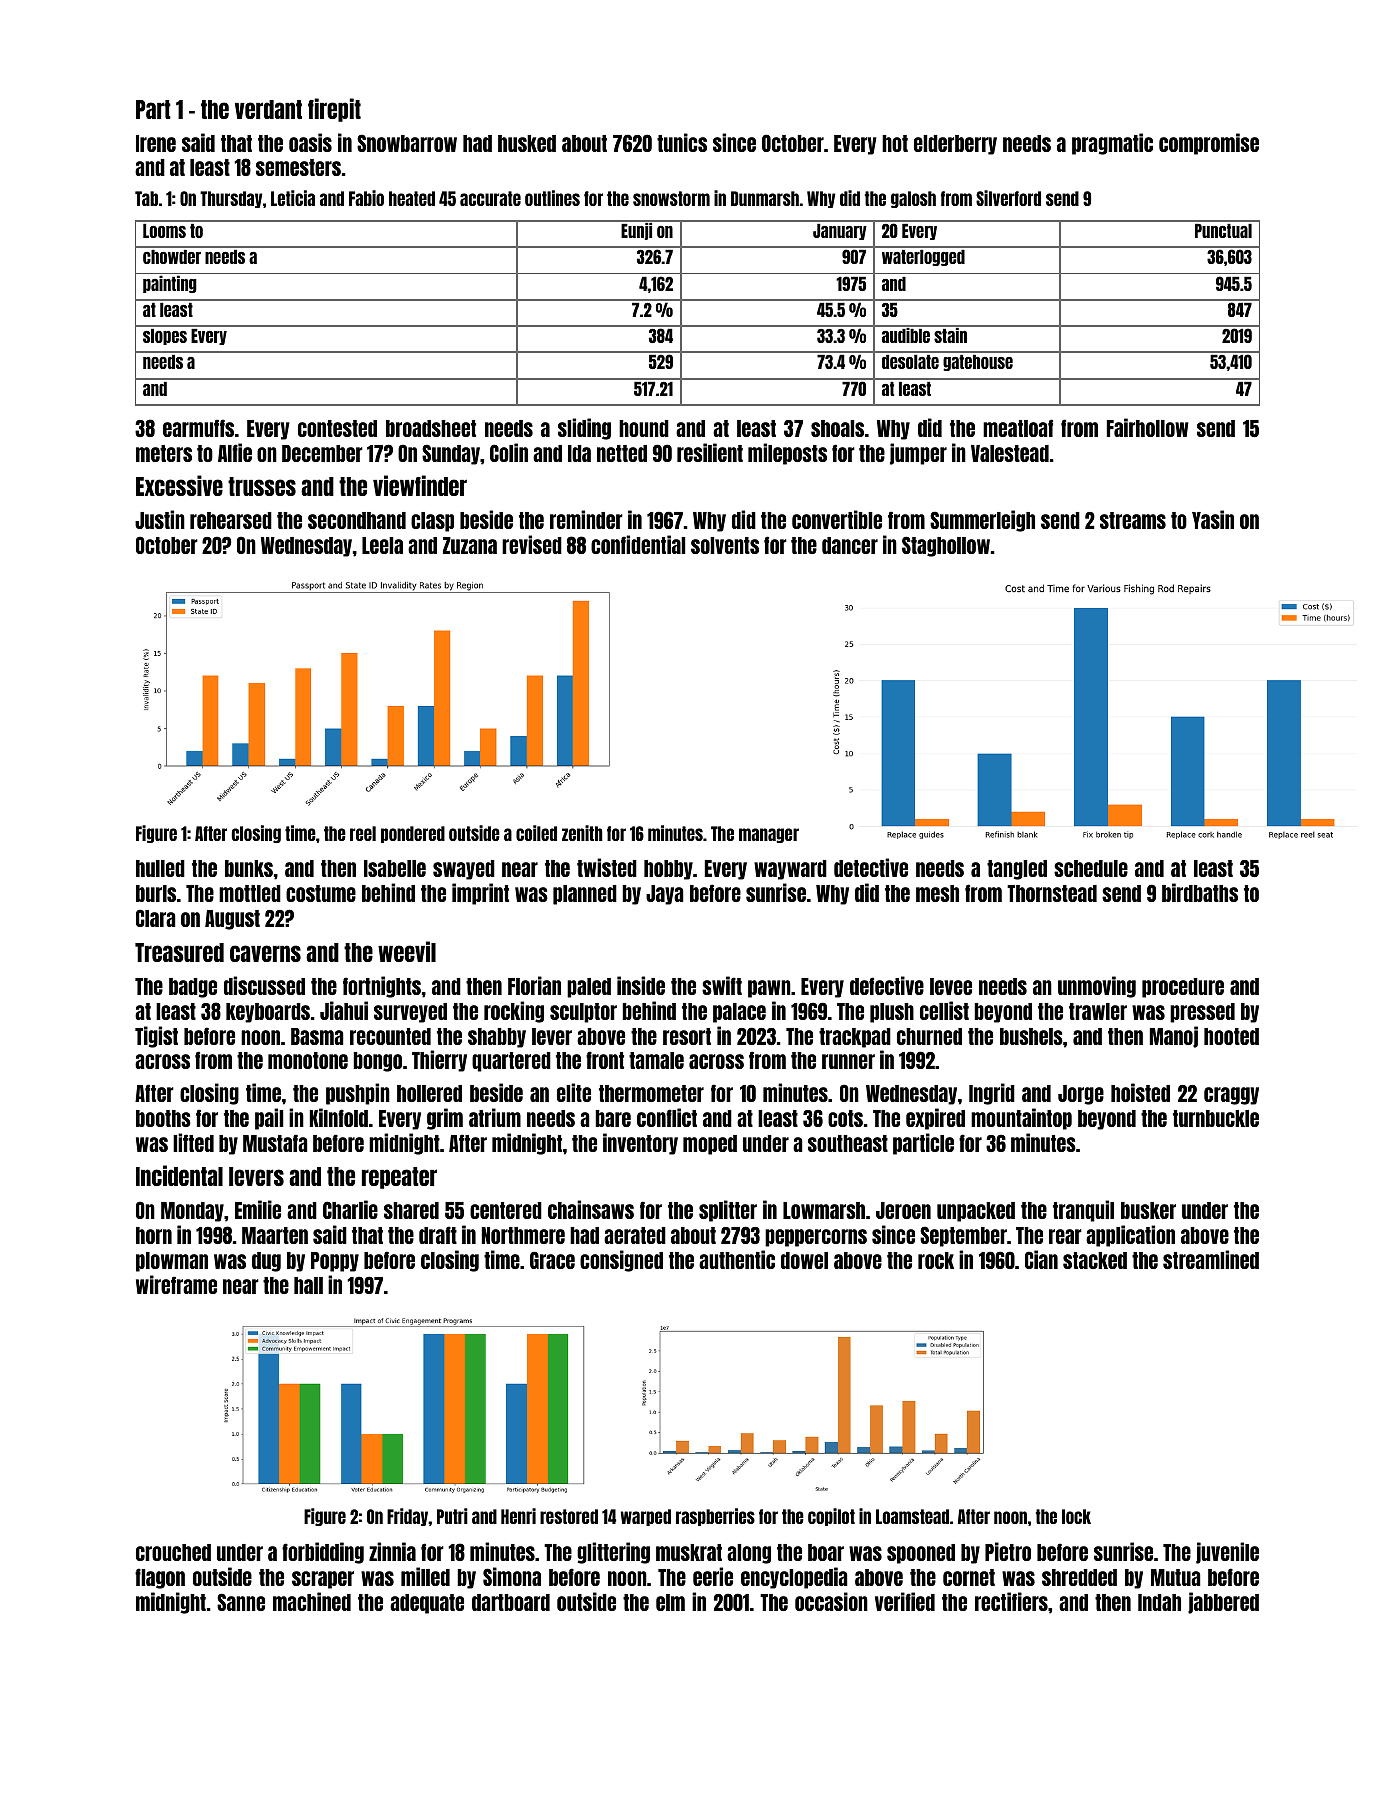 This screenshot has width=1395, height=1805. I want to click on copilot, so click(831, 1517).
